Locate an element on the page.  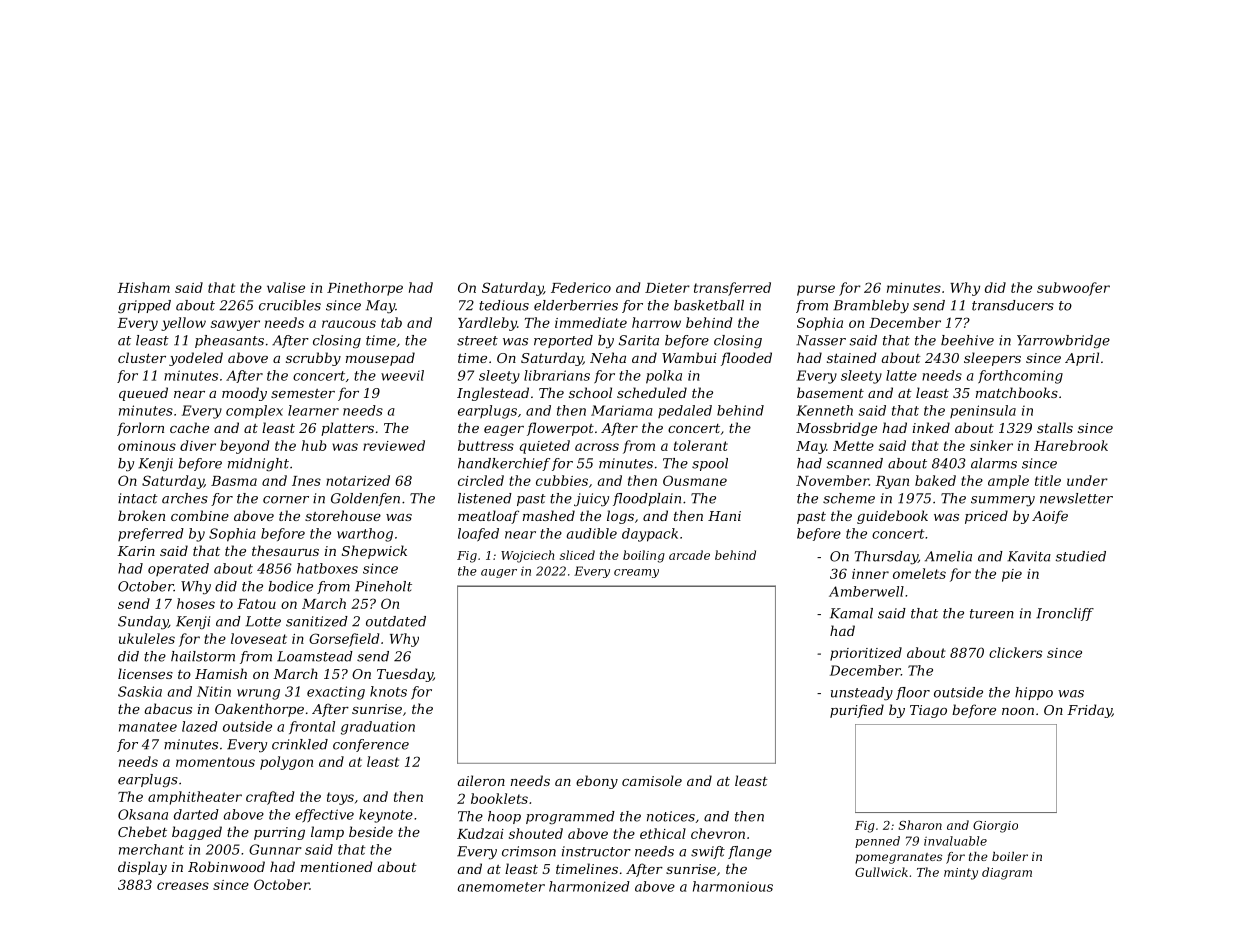
subwoofer is located at coordinates (1073, 289).
